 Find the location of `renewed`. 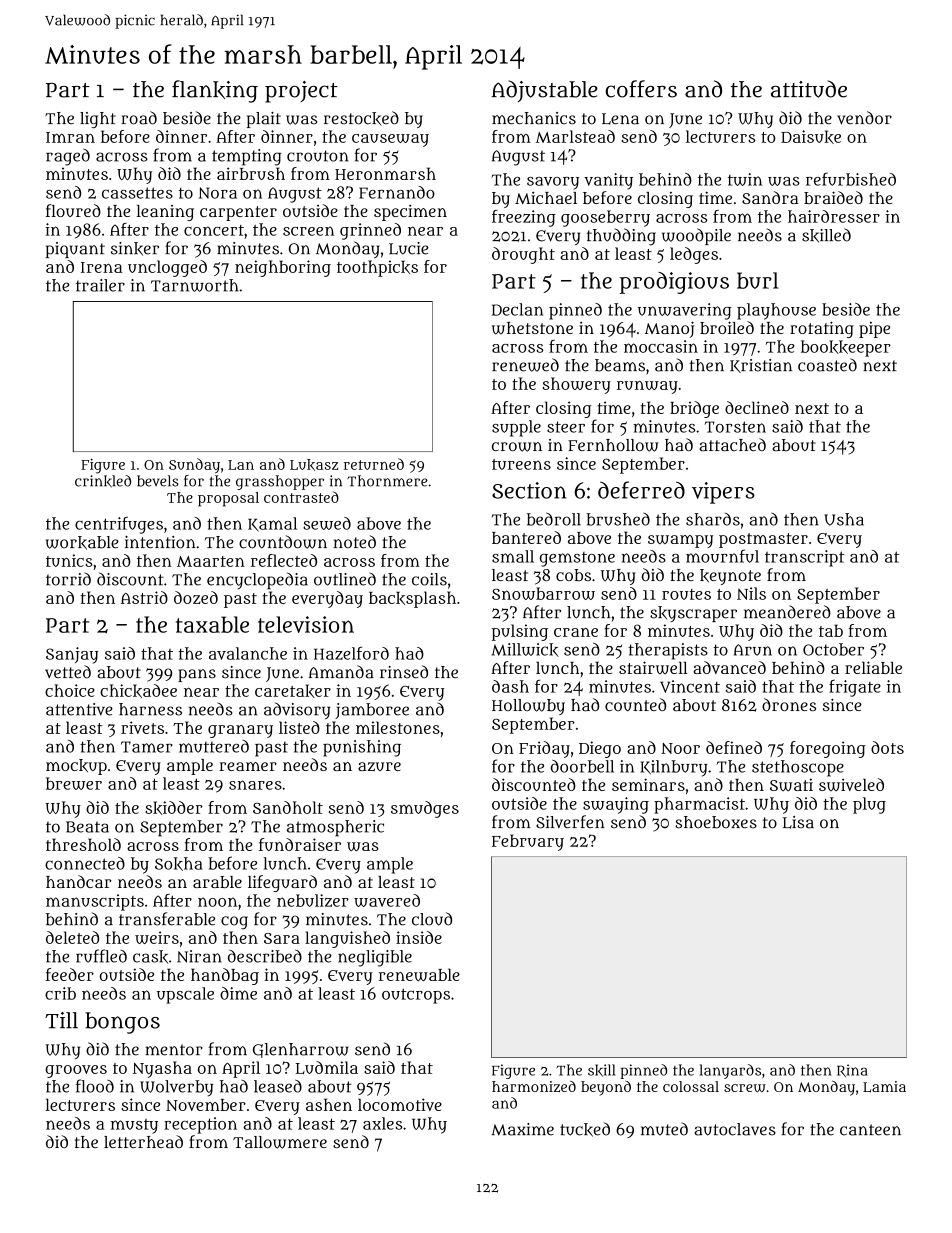

renewed is located at coordinates (525, 365).
